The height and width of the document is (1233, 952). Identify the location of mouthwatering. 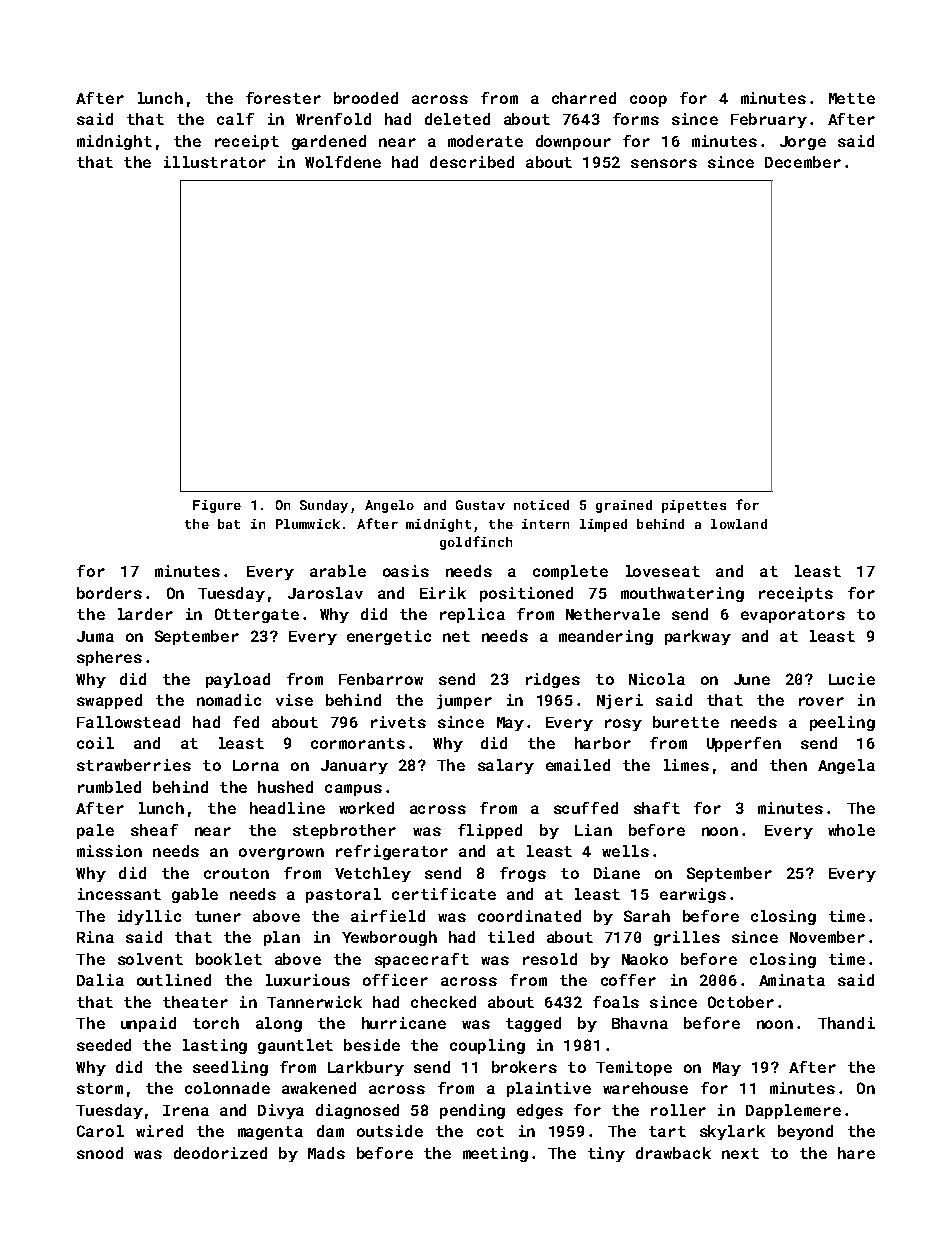
(682, 594).
